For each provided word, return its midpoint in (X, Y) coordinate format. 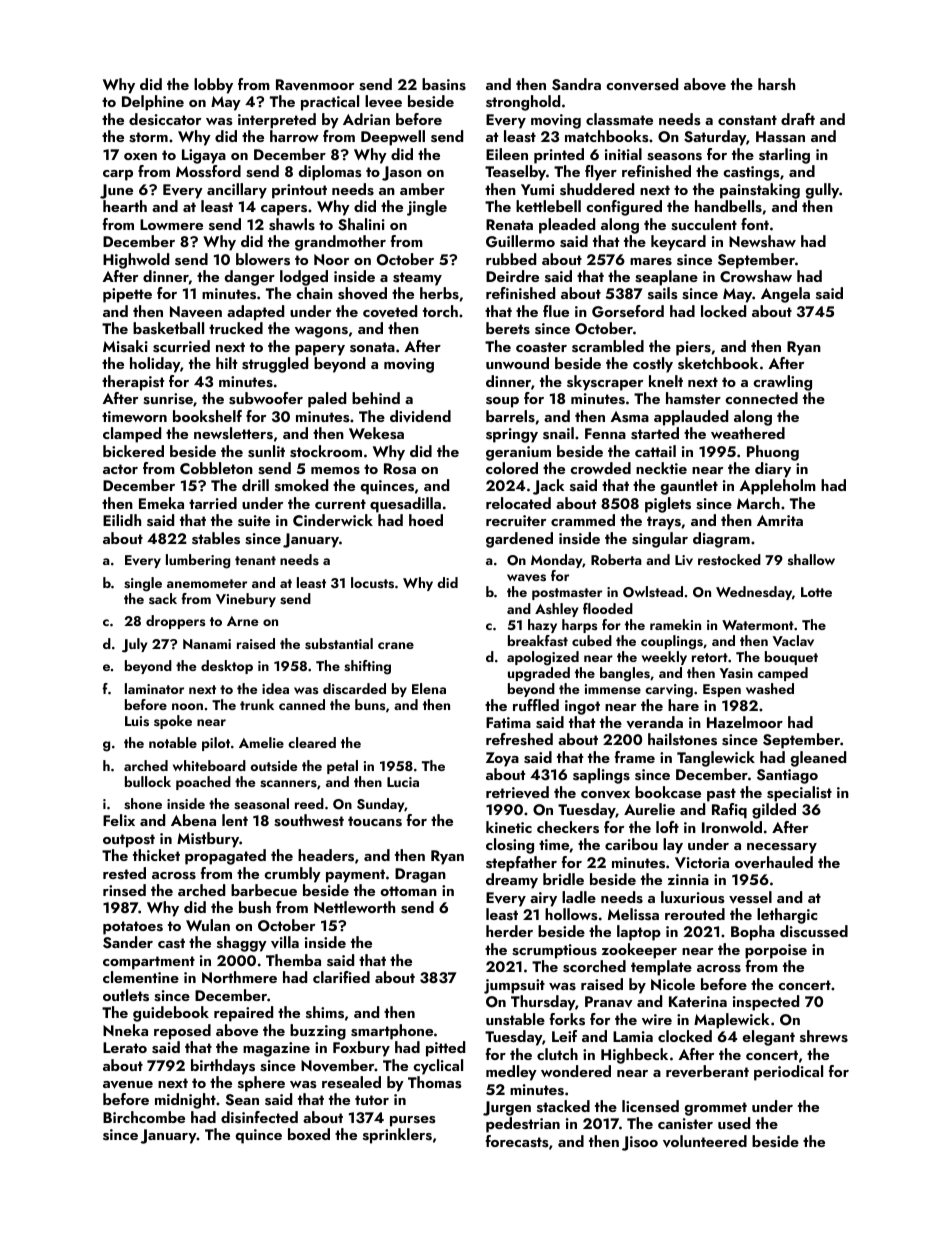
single (143, 584)
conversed (642, 84)
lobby (213, 86)
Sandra (576, 84)
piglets (668, 505)
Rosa (400, 469)
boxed (309, 1134)
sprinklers (397, 1136)
